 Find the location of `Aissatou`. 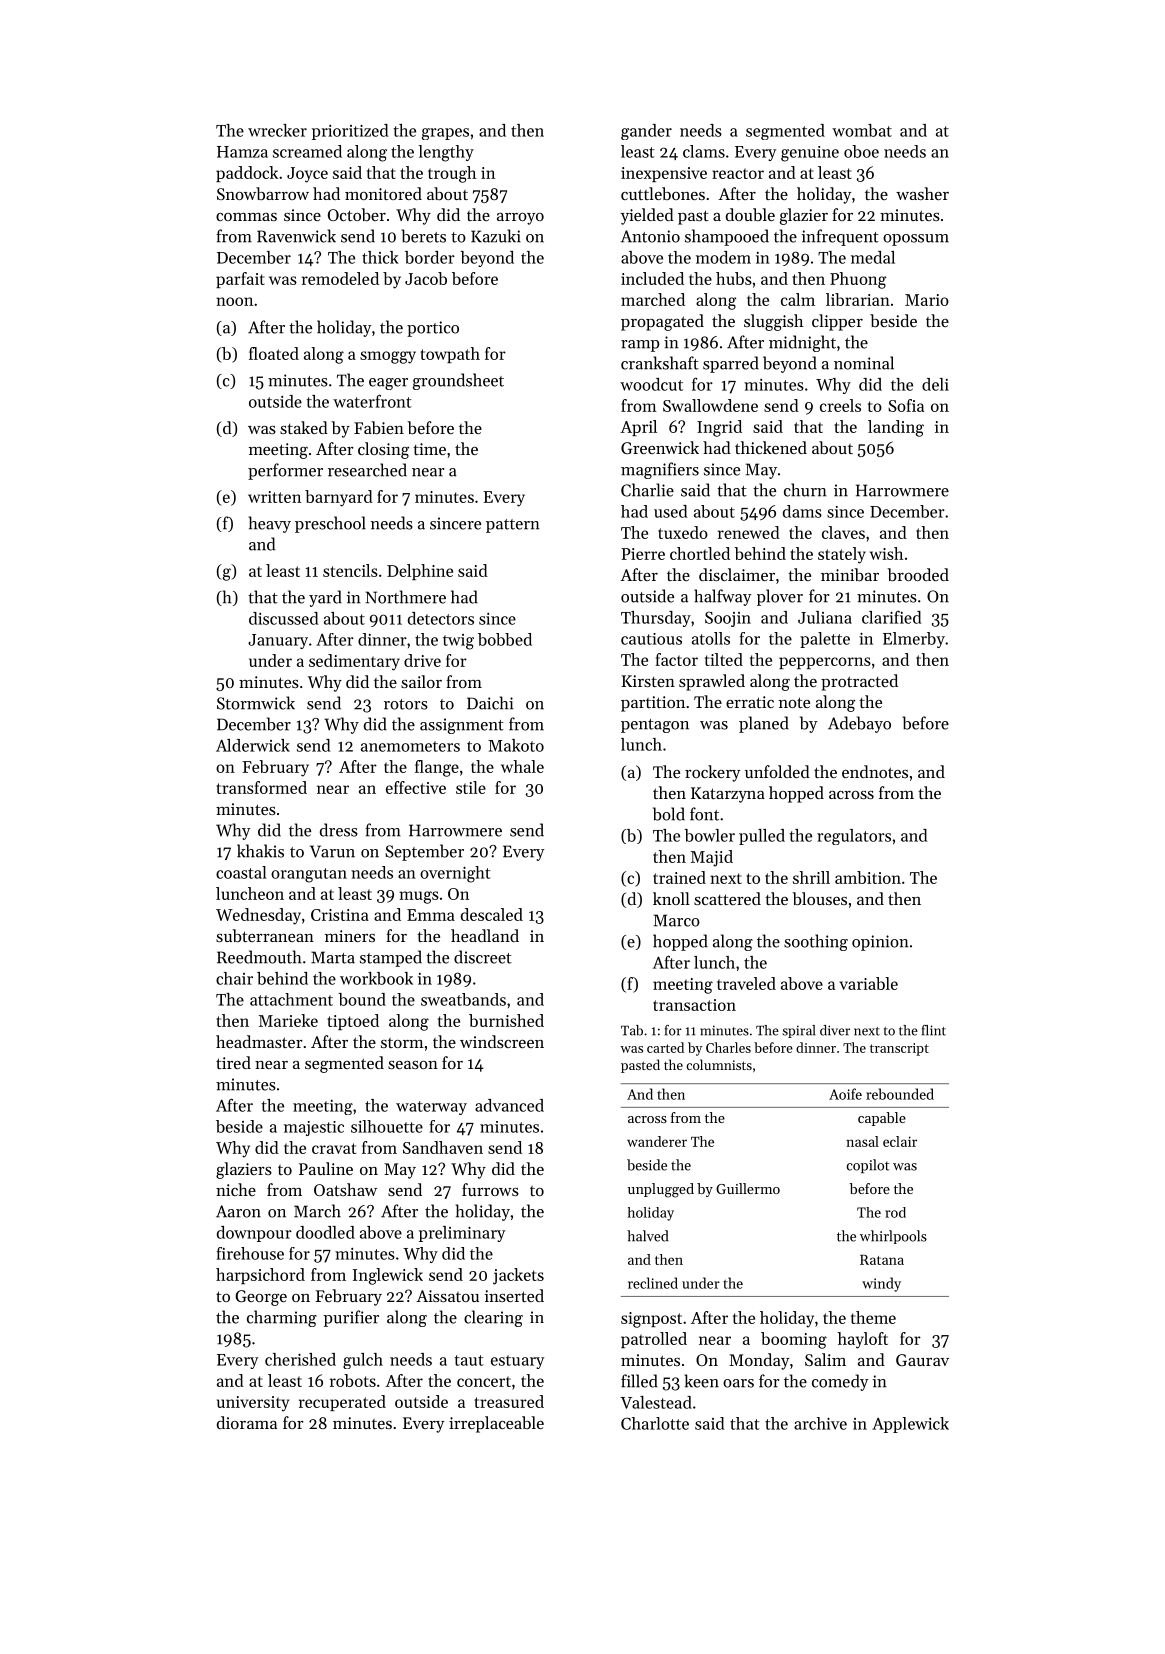

Aissatou is located at coordinates (447, 1296).
